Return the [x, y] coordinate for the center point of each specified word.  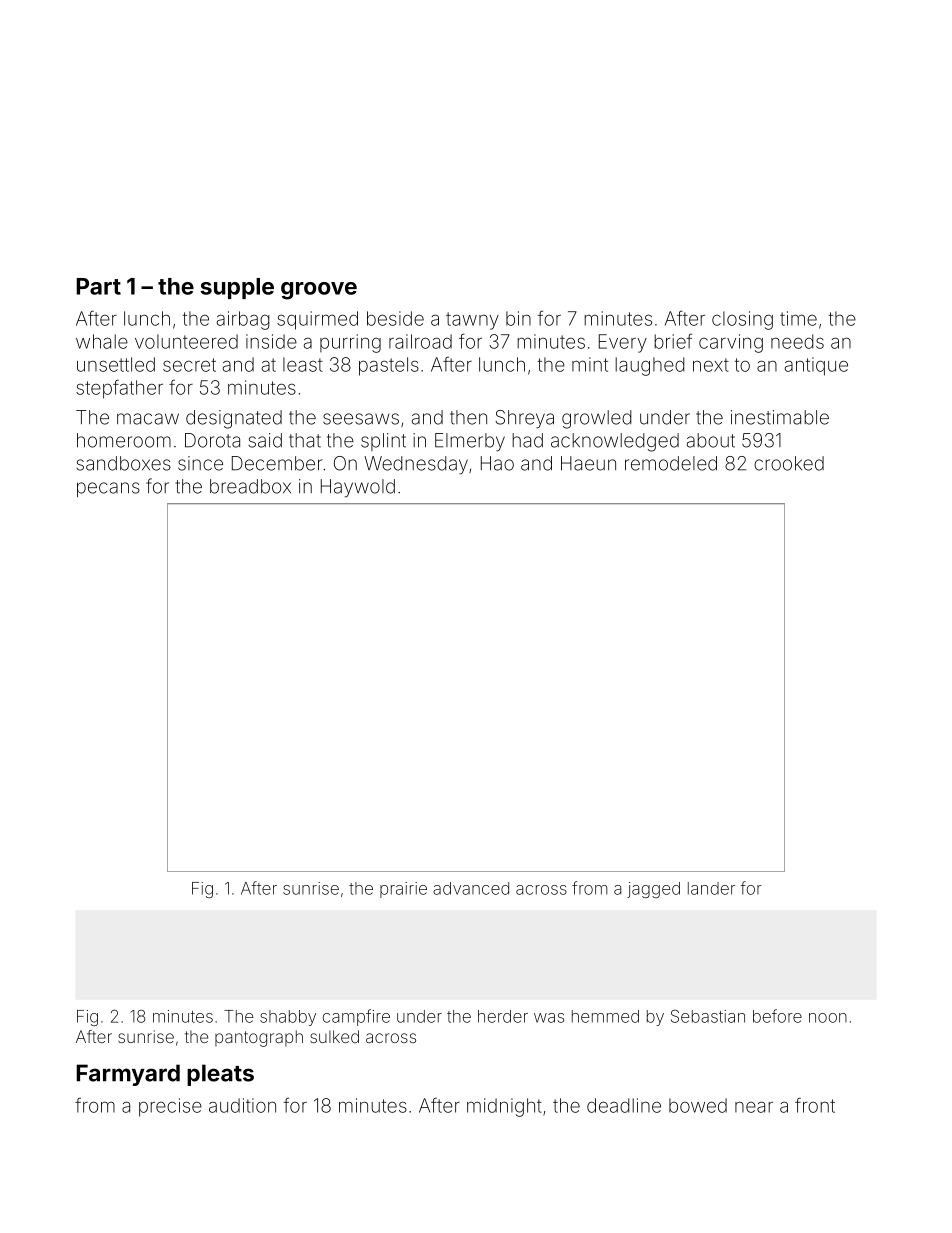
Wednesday [416, 465]
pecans [108, 489]
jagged [653, 890]
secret [189, 365]
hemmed [605, 1016]
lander [711, 888]
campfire [356, 1017]
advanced [471, 888]
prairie [403, 890]
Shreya [524, 419]
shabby [288, 1018]
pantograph [259, 1038]
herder [503, 1016]
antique [816, 366]
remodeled [671, 463]
